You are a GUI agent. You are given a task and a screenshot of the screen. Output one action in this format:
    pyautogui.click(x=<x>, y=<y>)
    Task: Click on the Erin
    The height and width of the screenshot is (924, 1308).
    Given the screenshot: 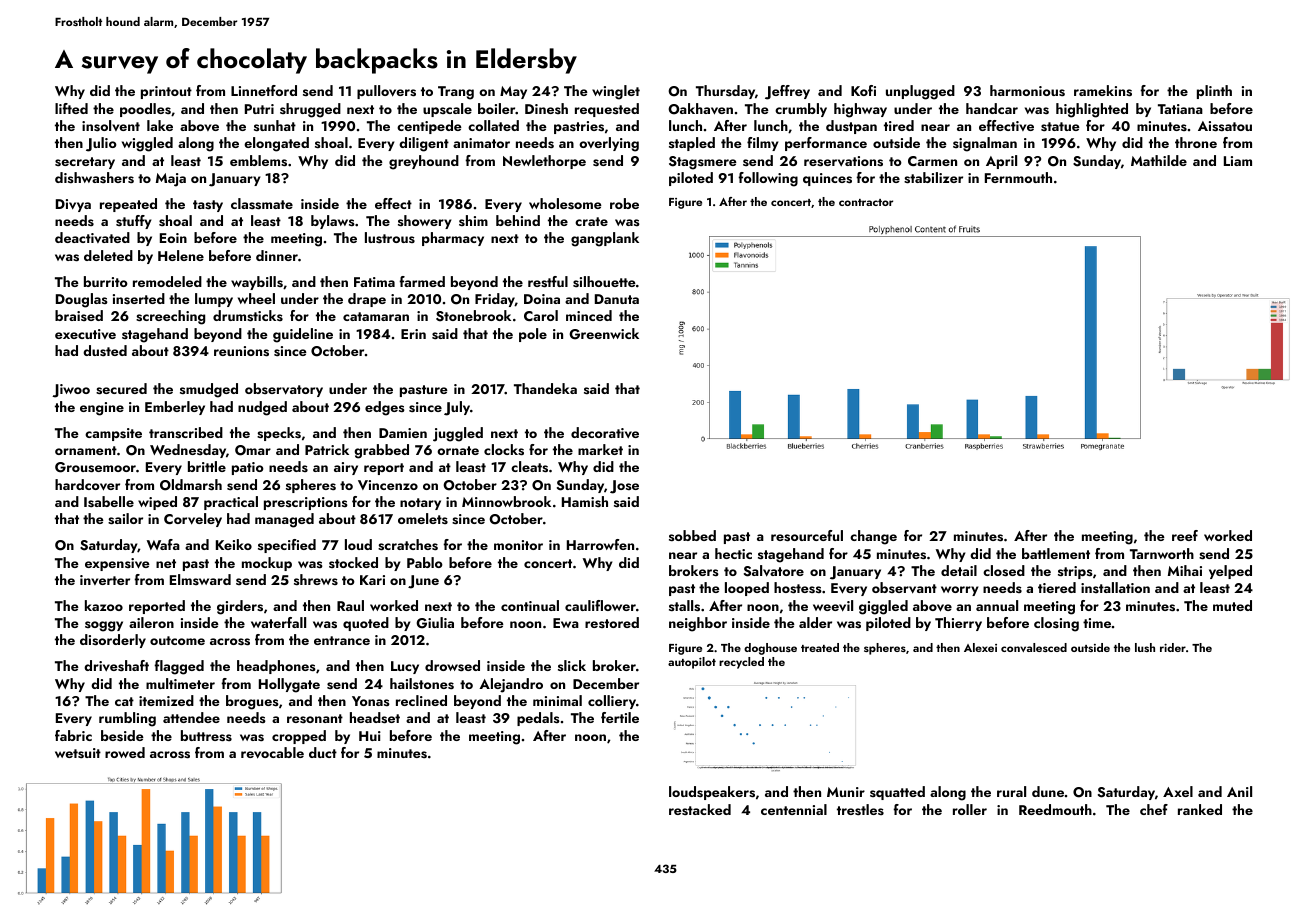 What is the action you would take?
    pyautogui.click(x=413, y=334)
